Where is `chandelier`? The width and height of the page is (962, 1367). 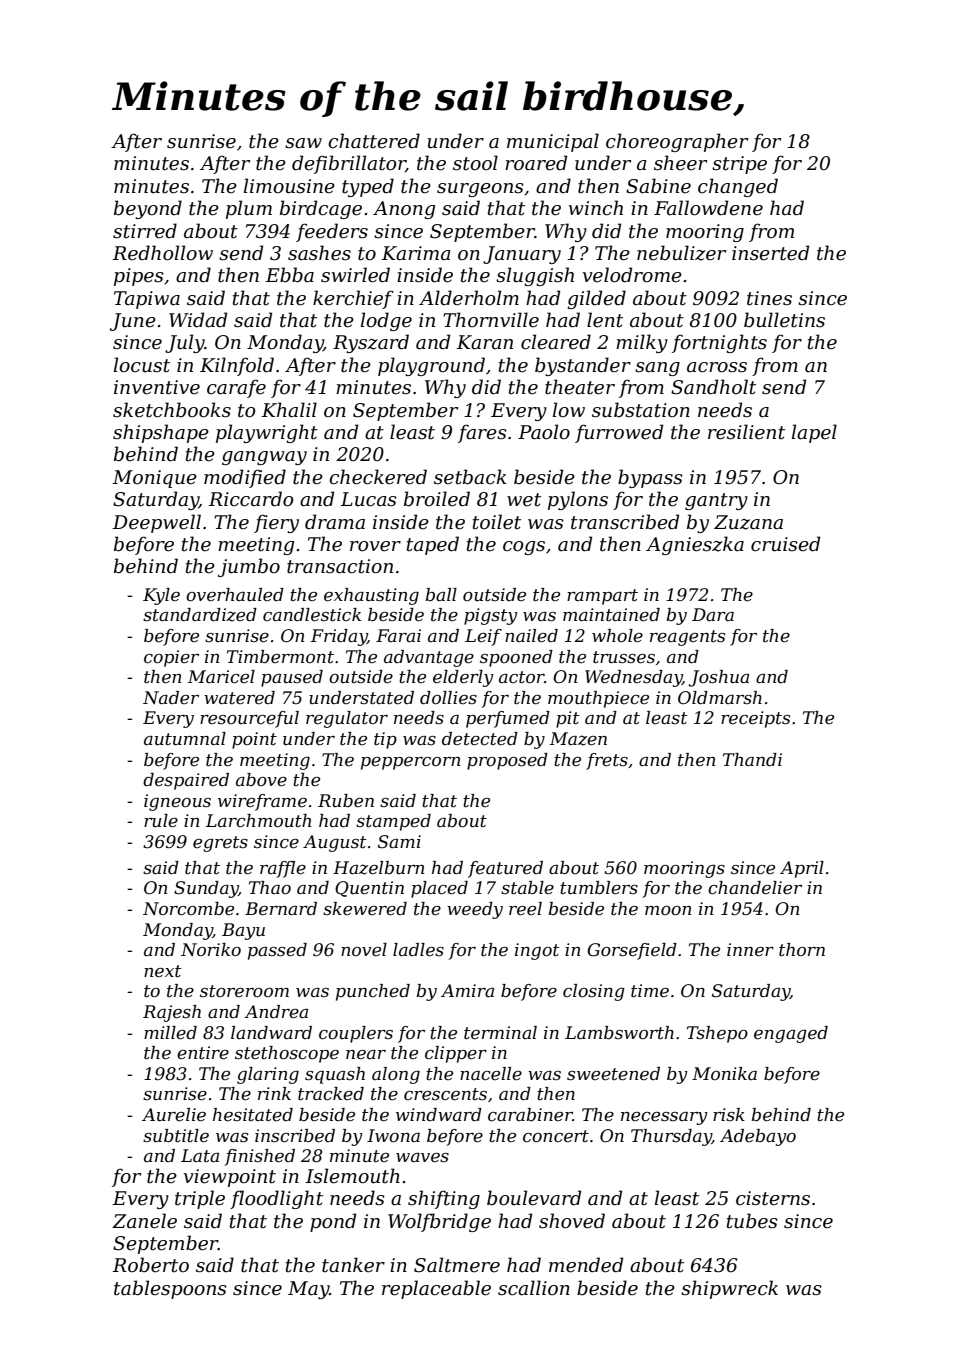 chandelier is located at coordinates (755, 888).
